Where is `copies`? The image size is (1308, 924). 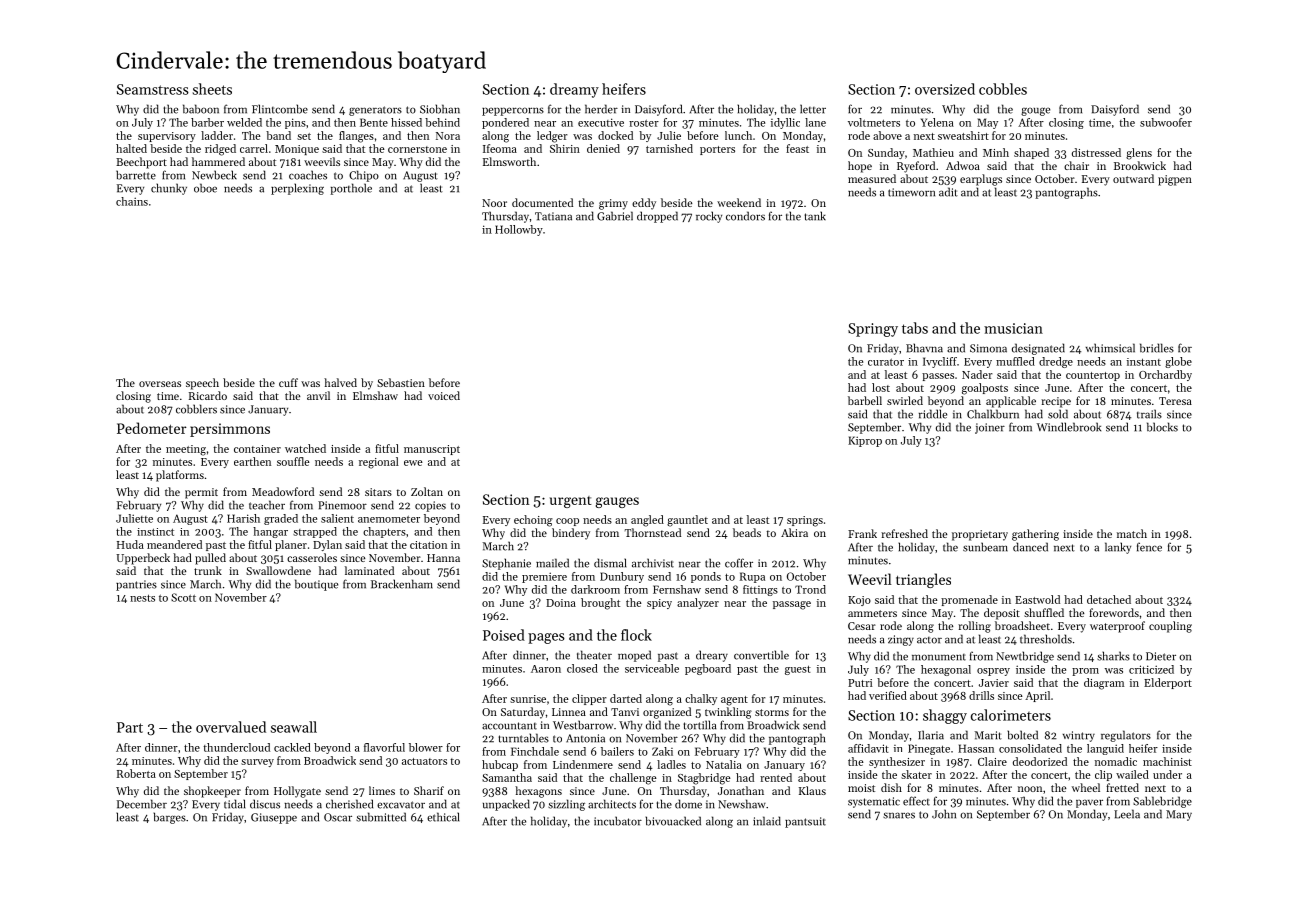 copies is located at coordinates (430, 506).
